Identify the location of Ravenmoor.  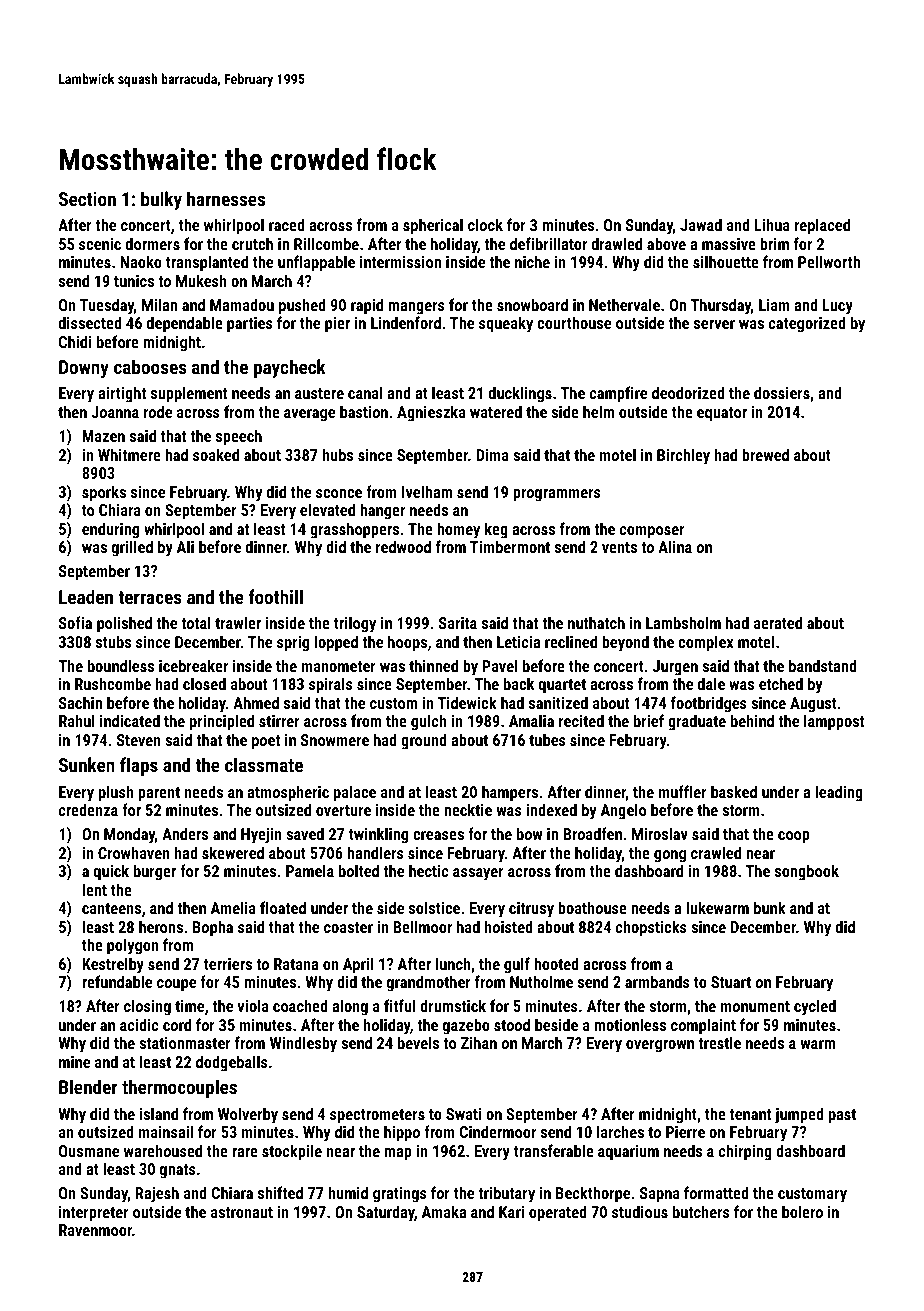
(95, 1230).
